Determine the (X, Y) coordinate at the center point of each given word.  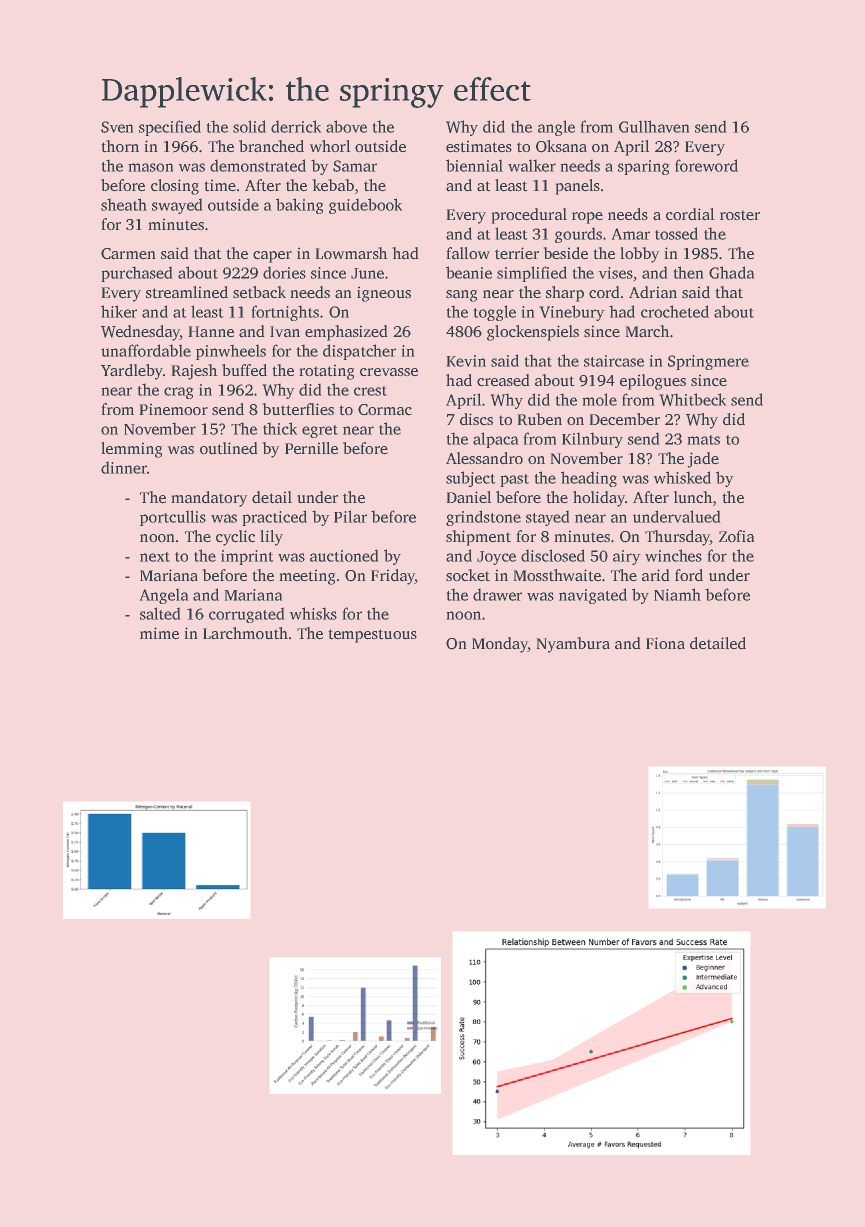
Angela (164, 596)
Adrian (653, 292)
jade (703, 460)
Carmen (128, 254)
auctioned (344, 555)
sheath (124, 204)
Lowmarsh (351, 253)
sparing (644, 167)
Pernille (311, 448)
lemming (132, 450)
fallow (468, 253)
